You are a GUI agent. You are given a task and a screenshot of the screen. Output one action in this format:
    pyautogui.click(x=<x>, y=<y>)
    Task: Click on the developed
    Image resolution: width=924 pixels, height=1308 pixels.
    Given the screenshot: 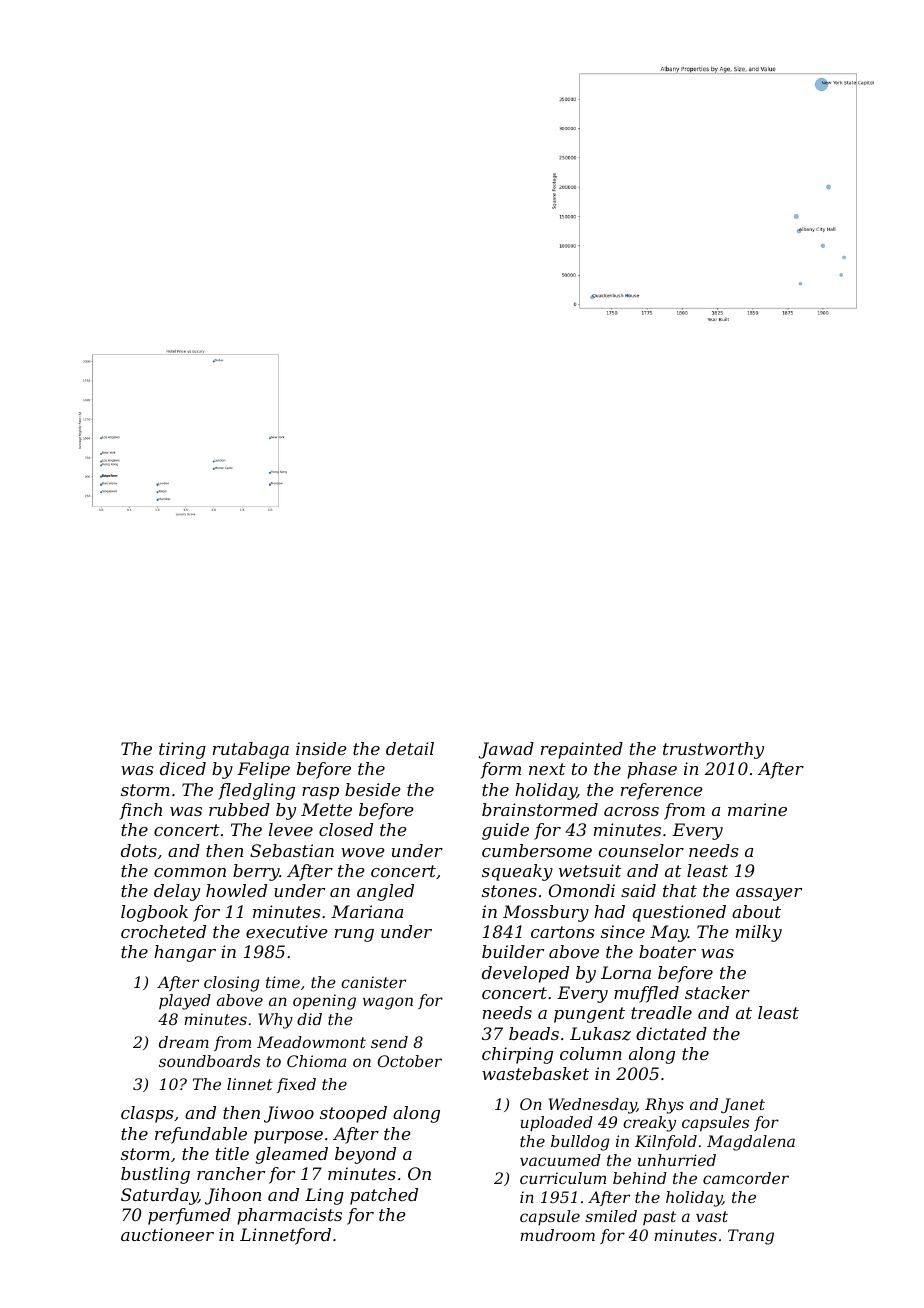 What is the action you would take?
    pyautogui.click(x=525, y=974)
